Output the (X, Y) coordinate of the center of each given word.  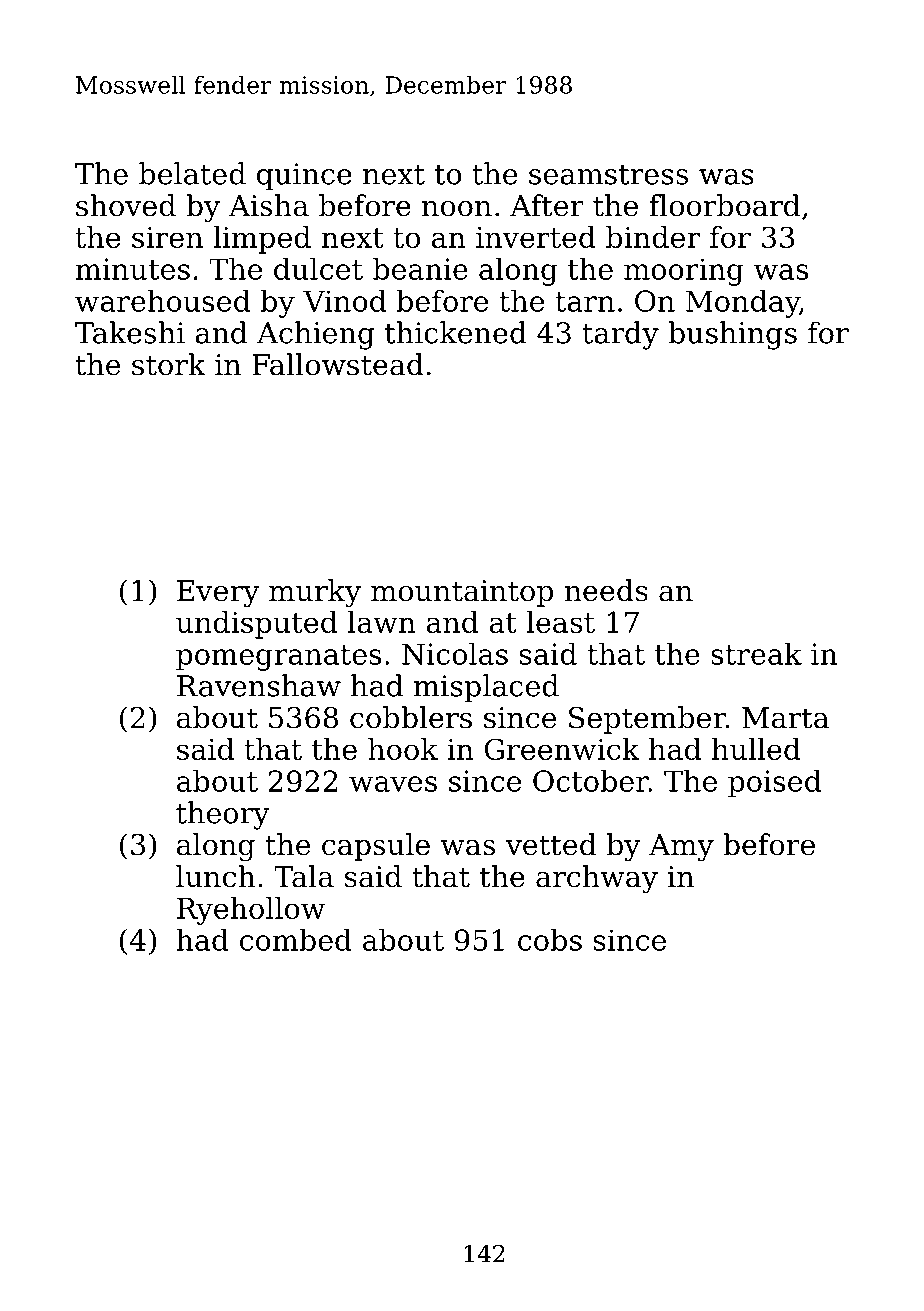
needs (606, 590)
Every (218, 594)
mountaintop (462, 593)
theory (223, 815)
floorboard (724, 205)
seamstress (608, 175)
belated (192, 173)
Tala (304, 876)
